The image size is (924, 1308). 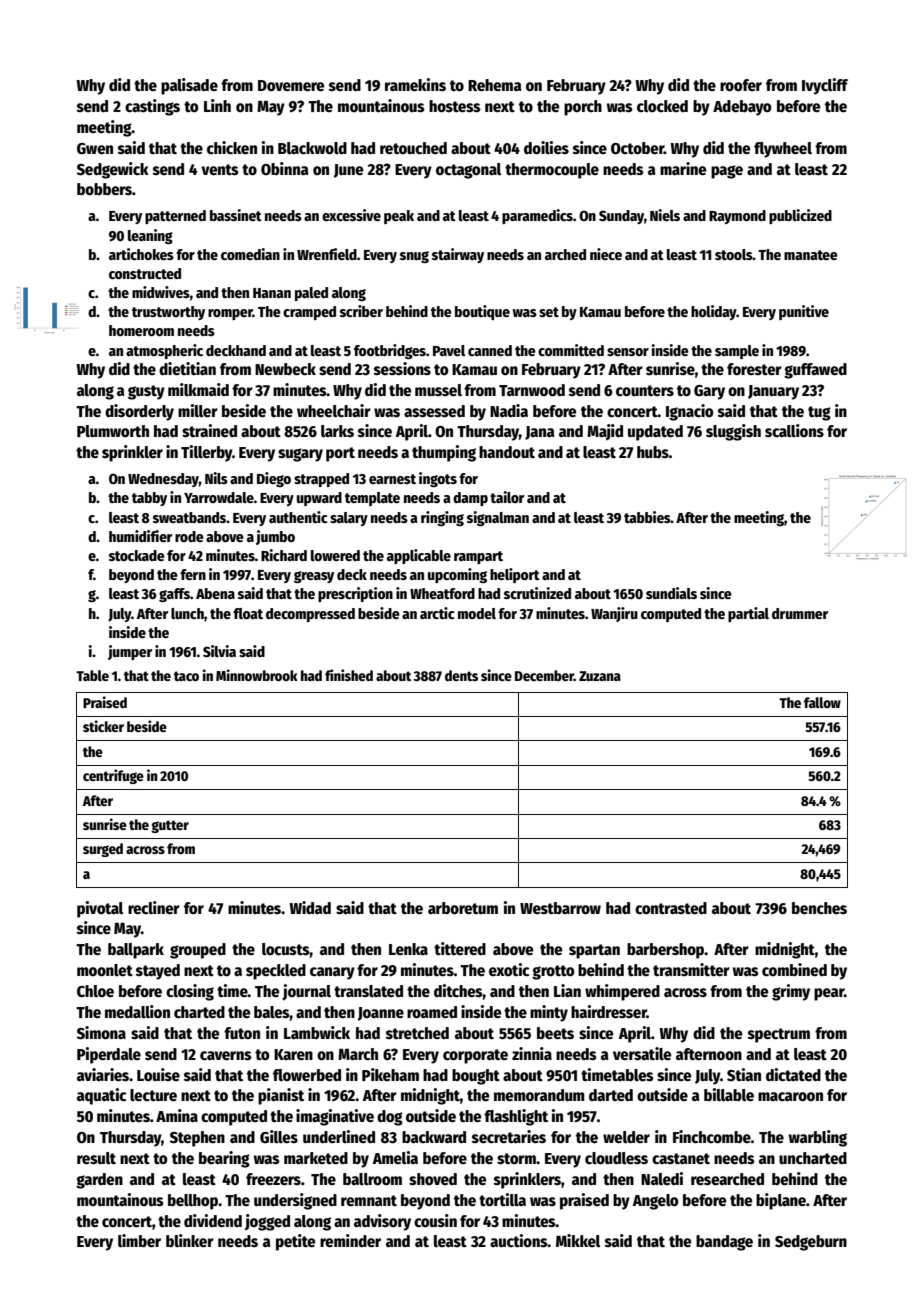 What do you see at coordinates (152, 107) in the screenshot?
I see `castings` at bounding box center [152, 107].
